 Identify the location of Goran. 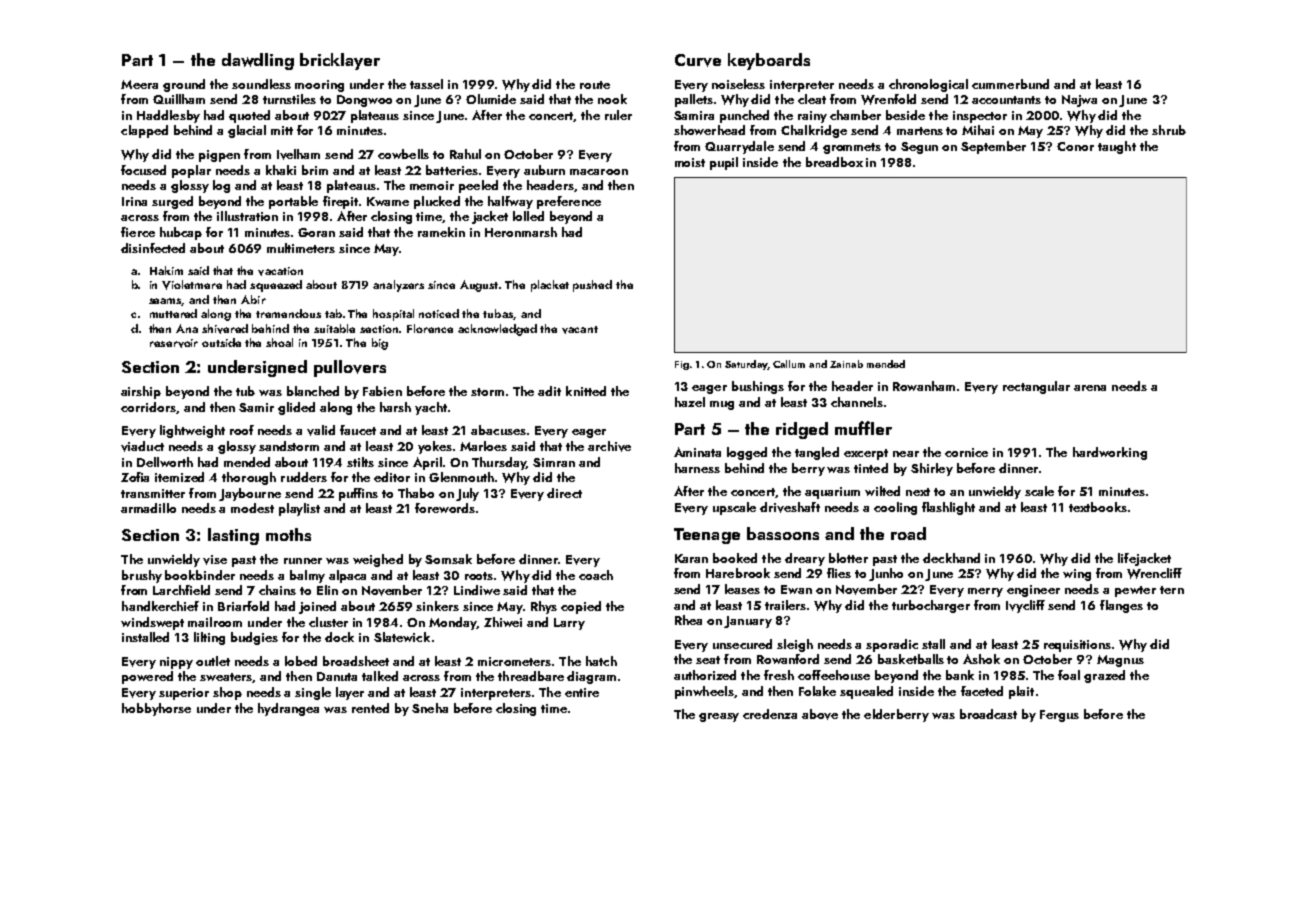
(316, 232).
